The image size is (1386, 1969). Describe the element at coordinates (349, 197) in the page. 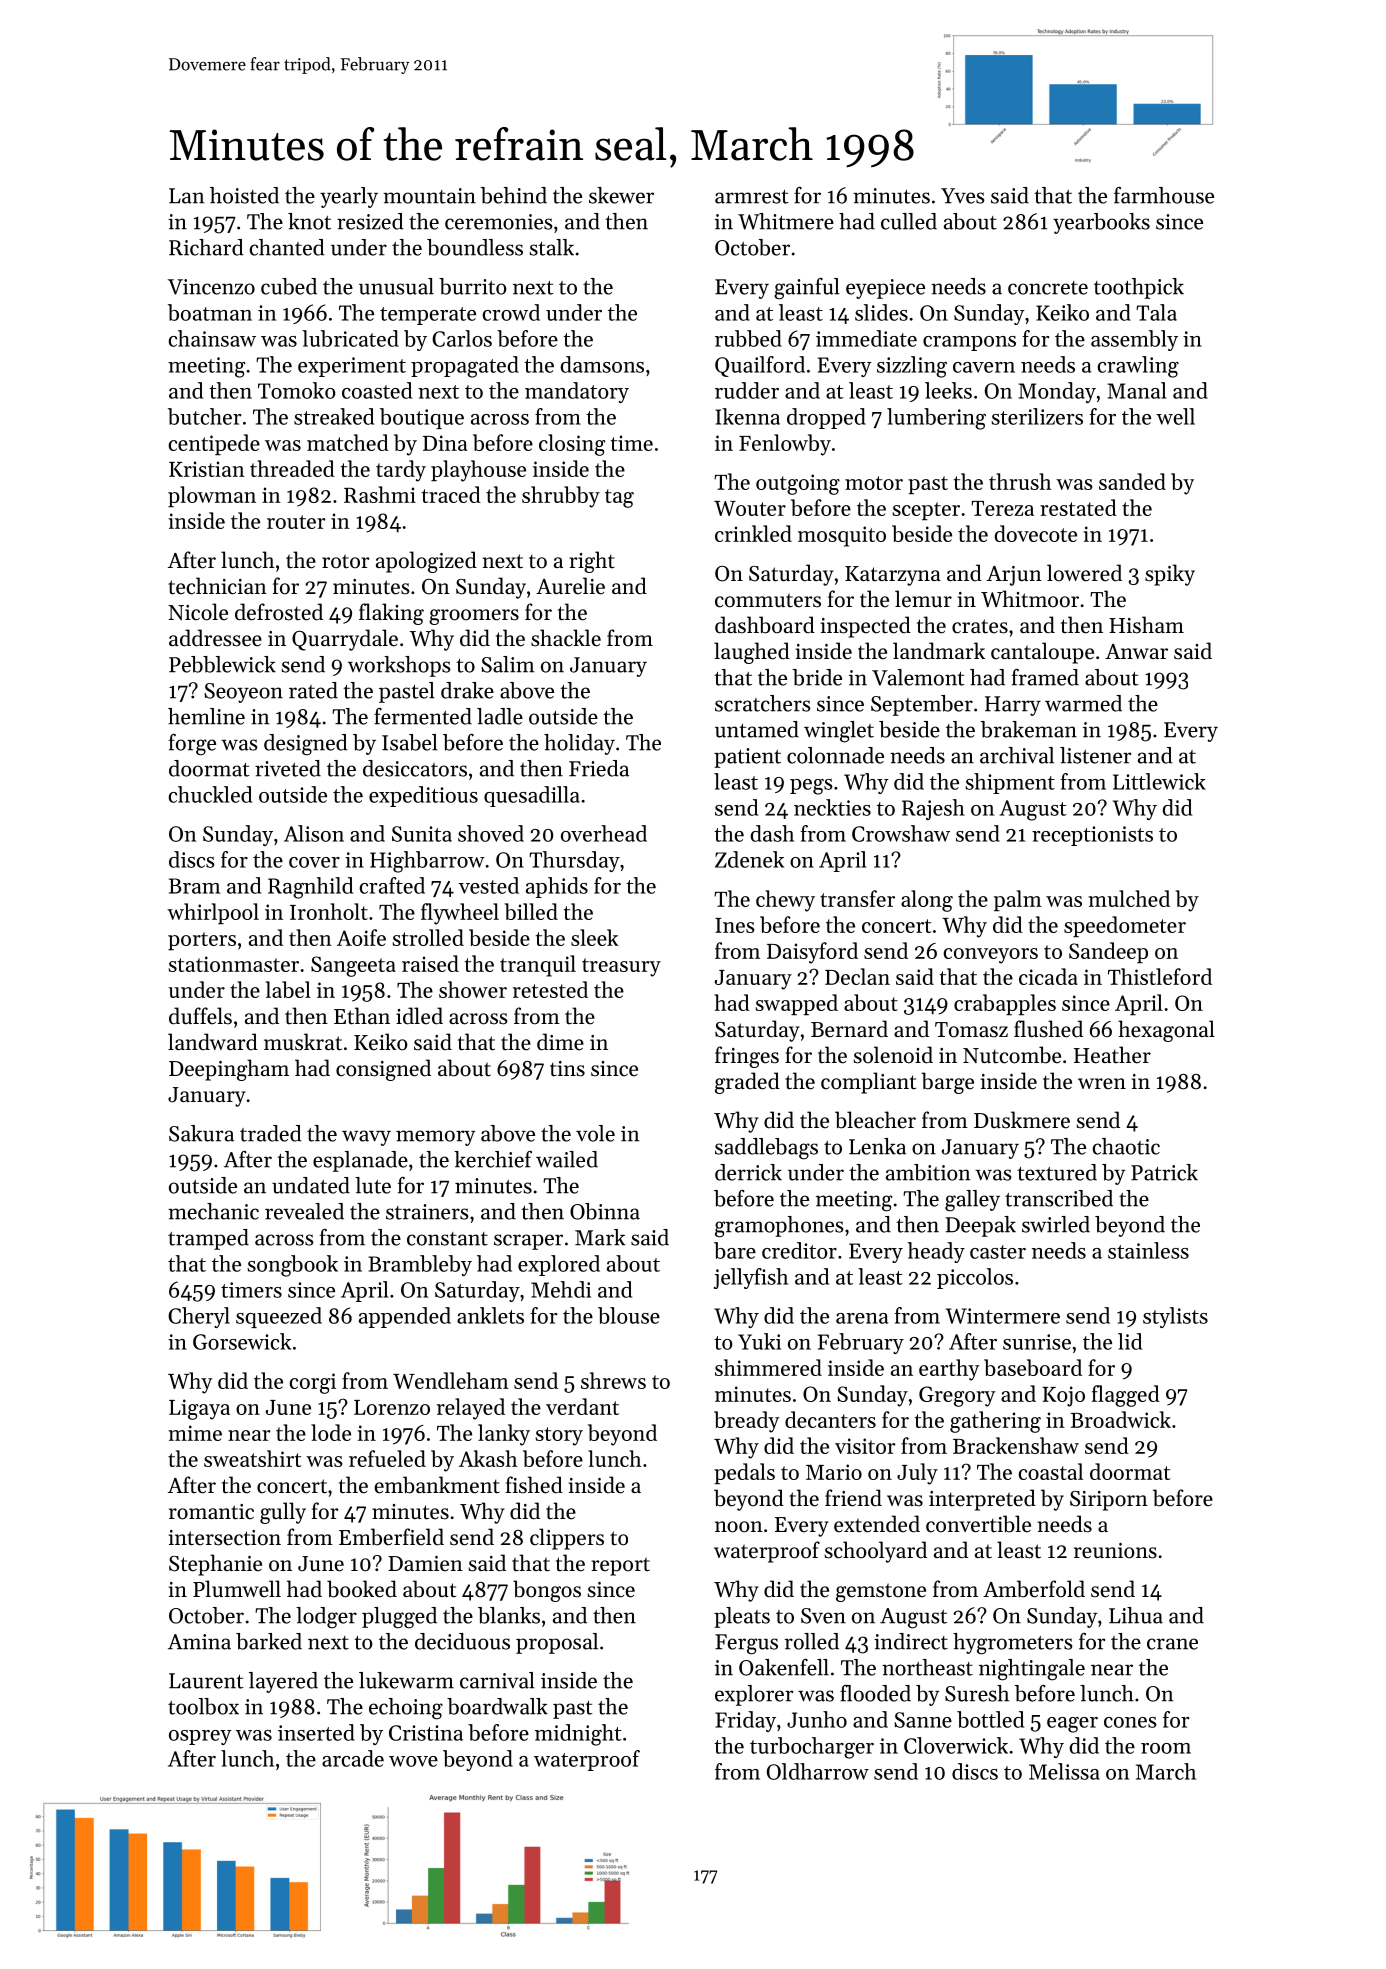

I see `yearly` at that location.
